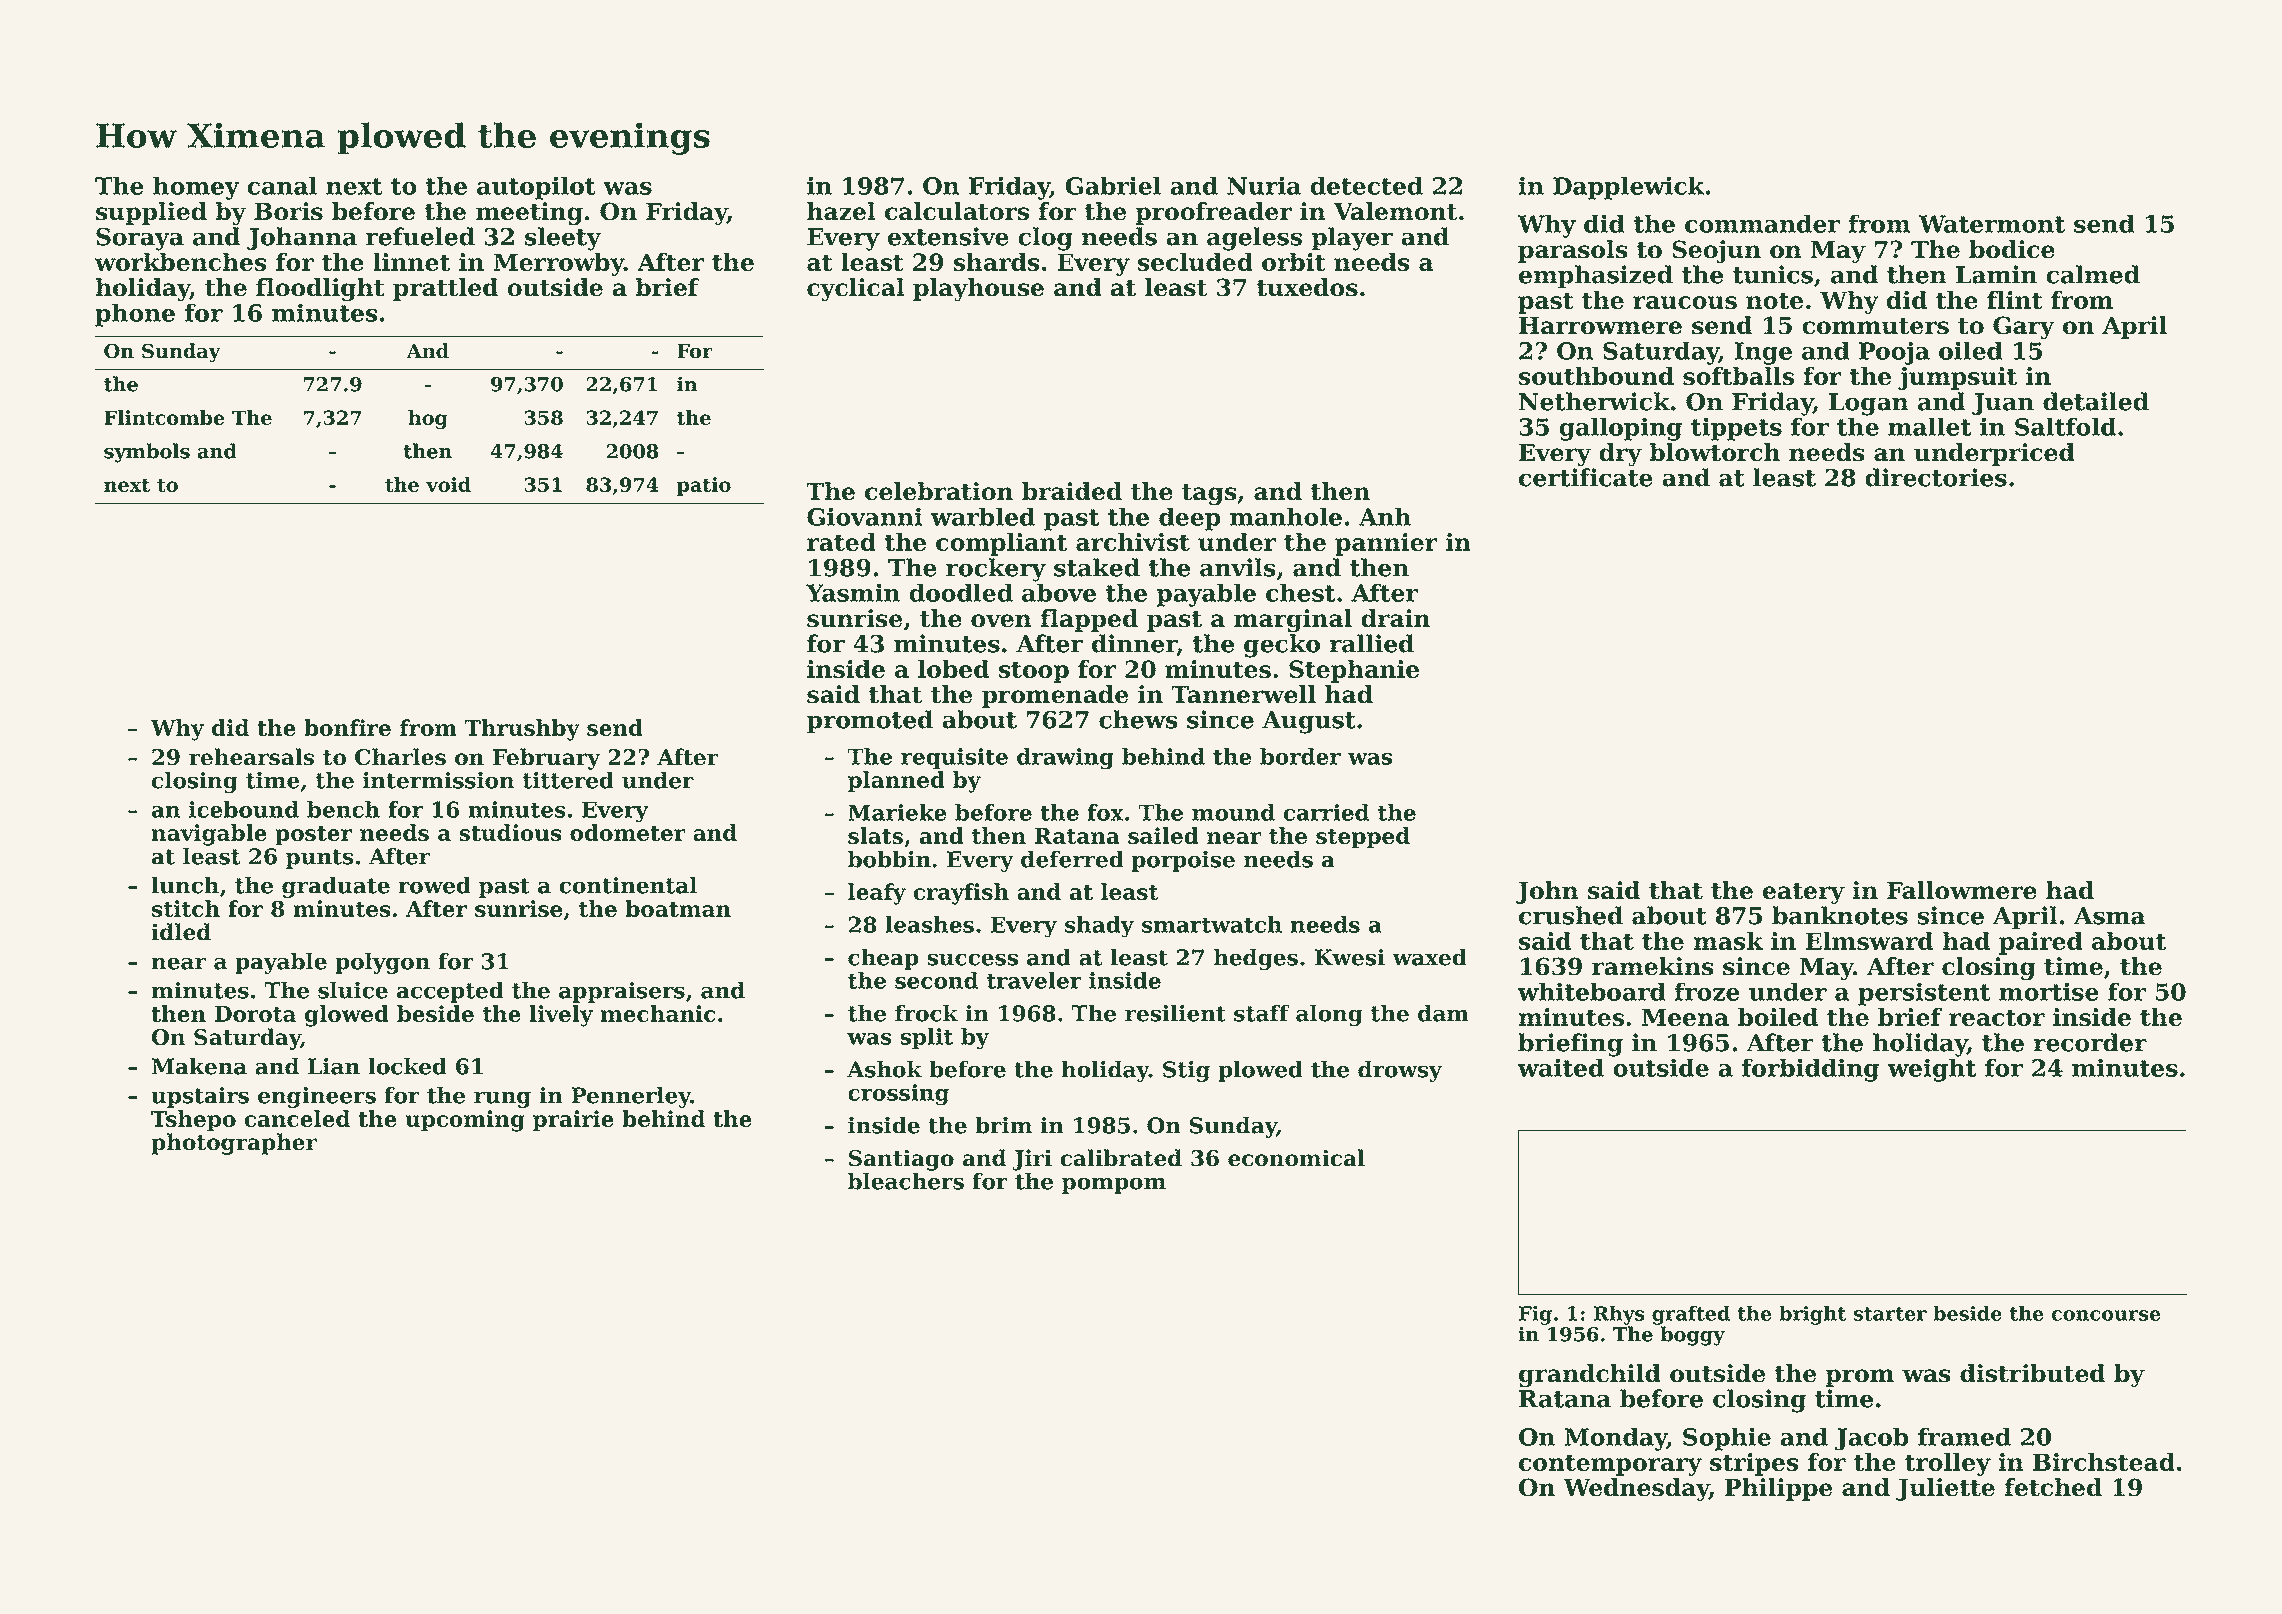 The height and width of the screenshot is (1614, 2282). Describe the element at coordinates (1610, 1465) in the screenshot. I see `contemporary` at that location.
